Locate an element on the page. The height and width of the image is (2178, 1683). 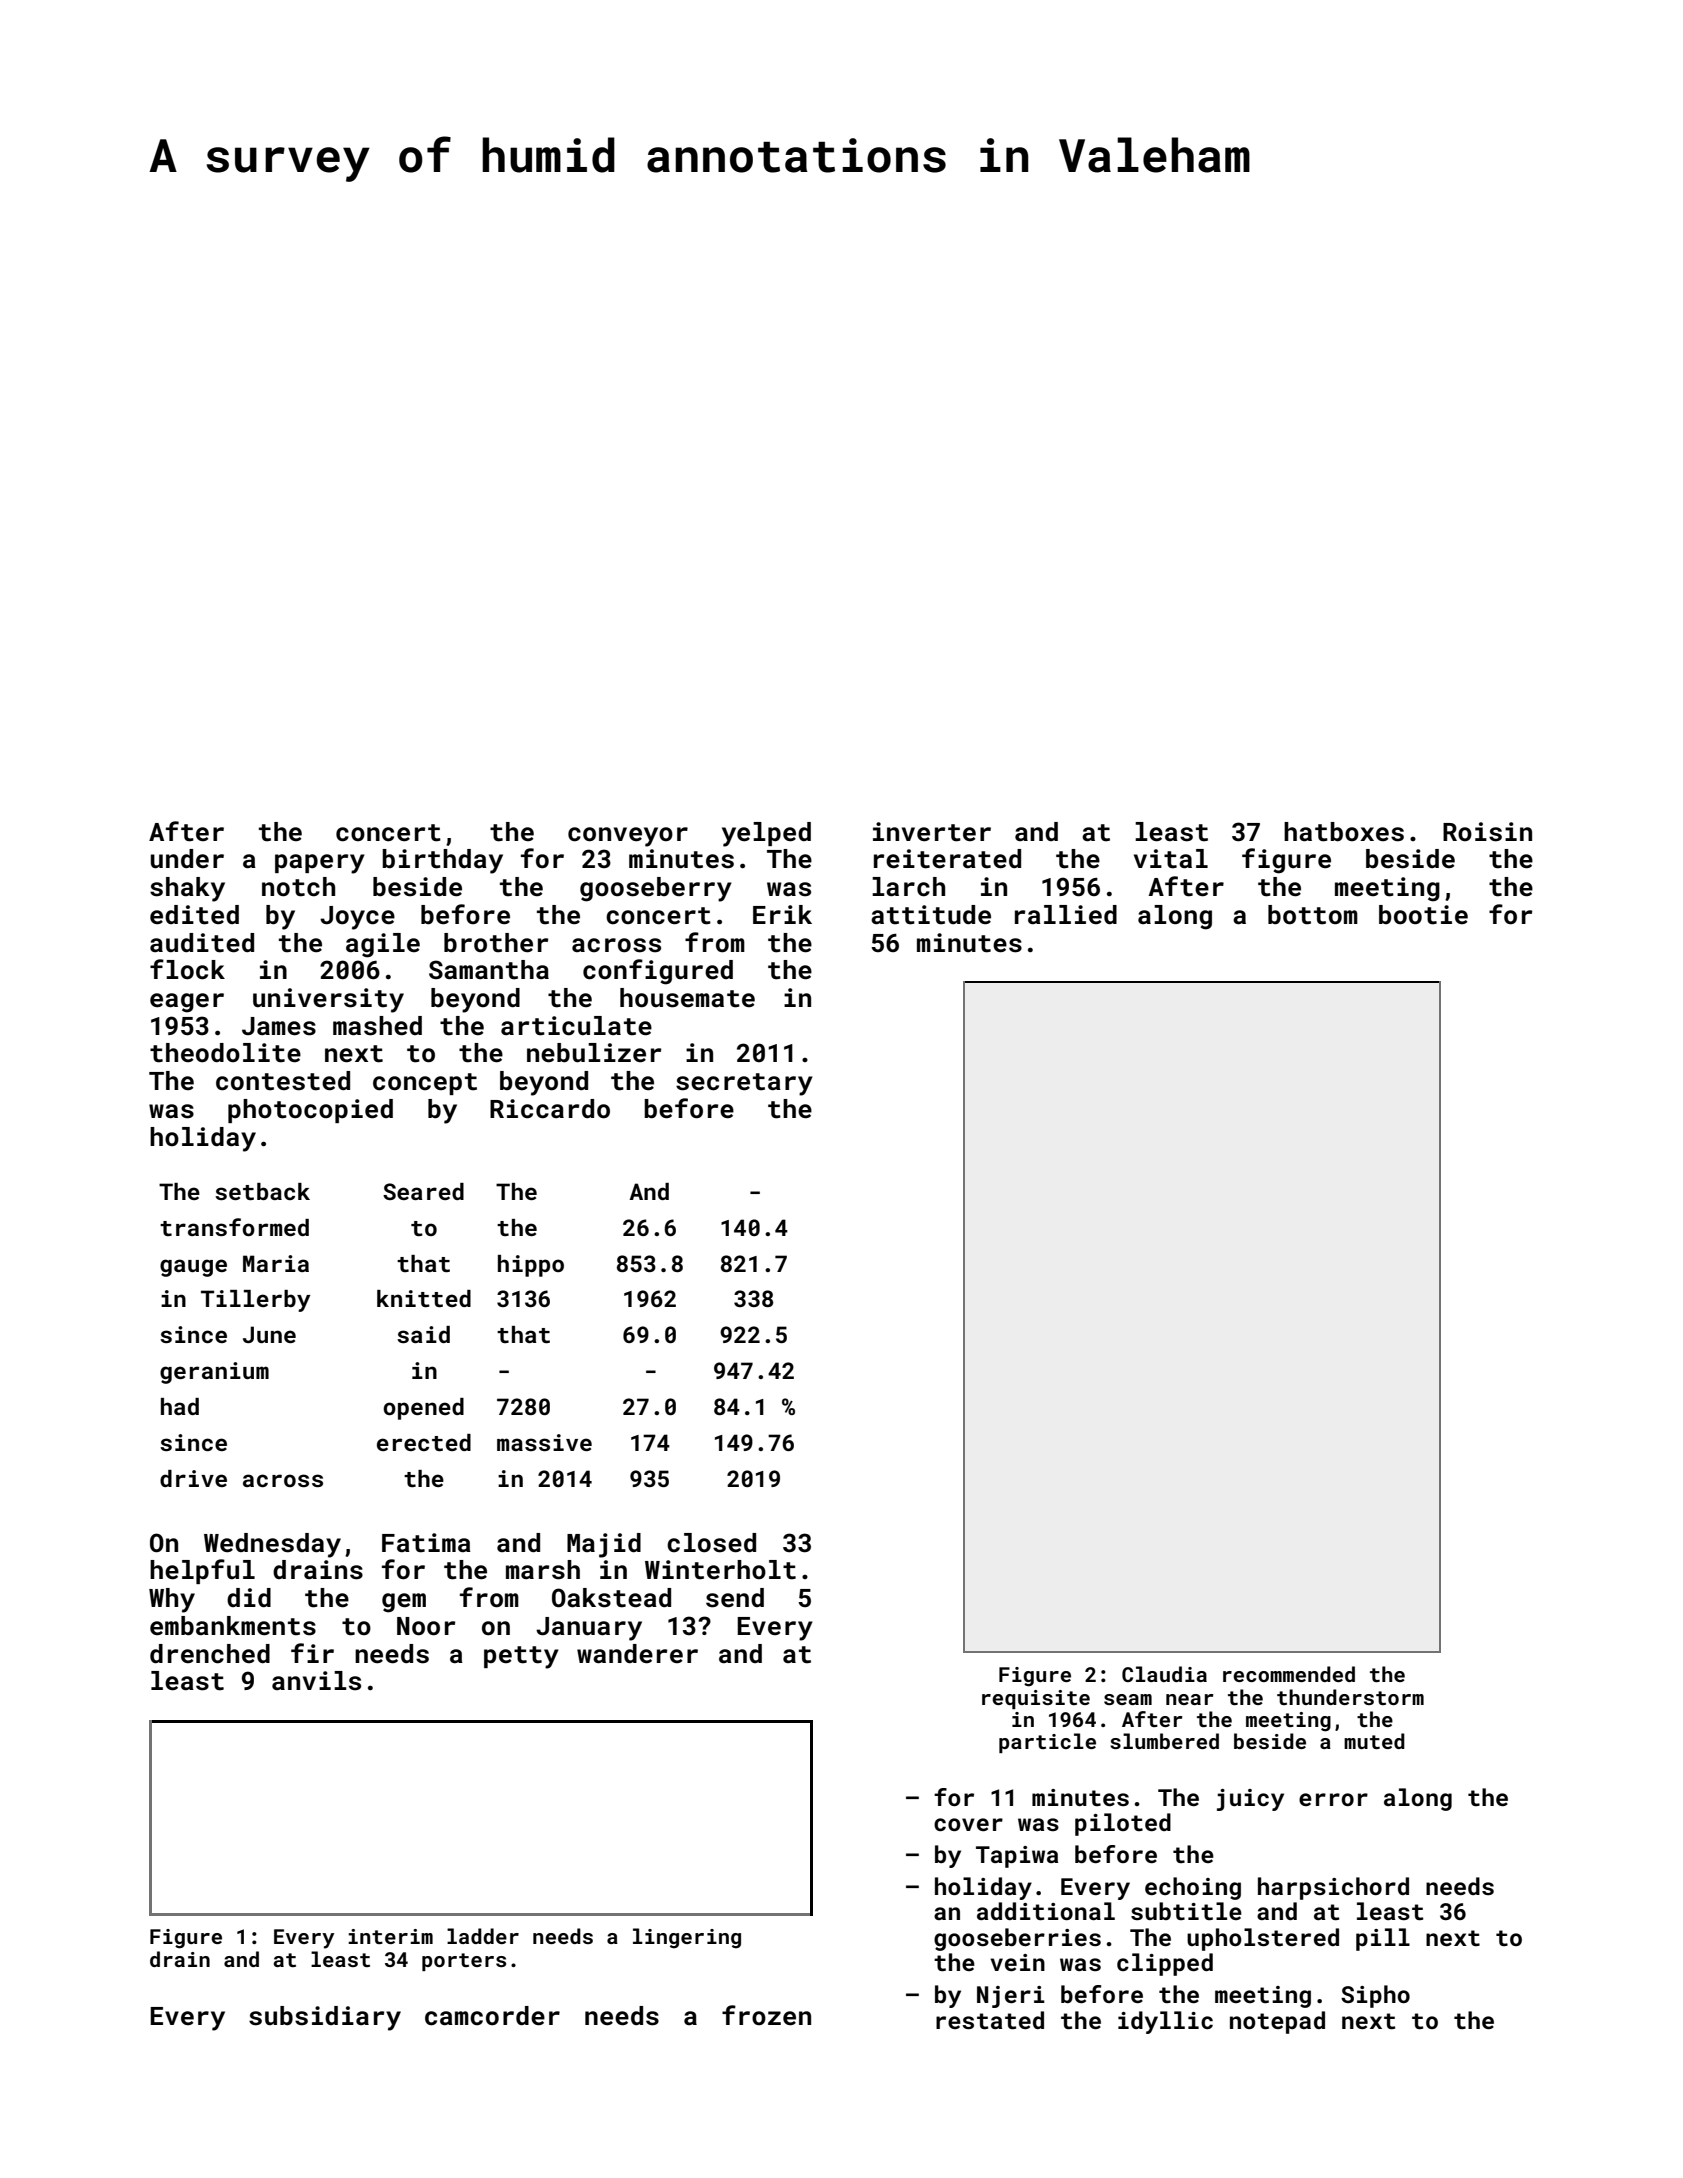
yelped is located at coordinates (766, 834).
